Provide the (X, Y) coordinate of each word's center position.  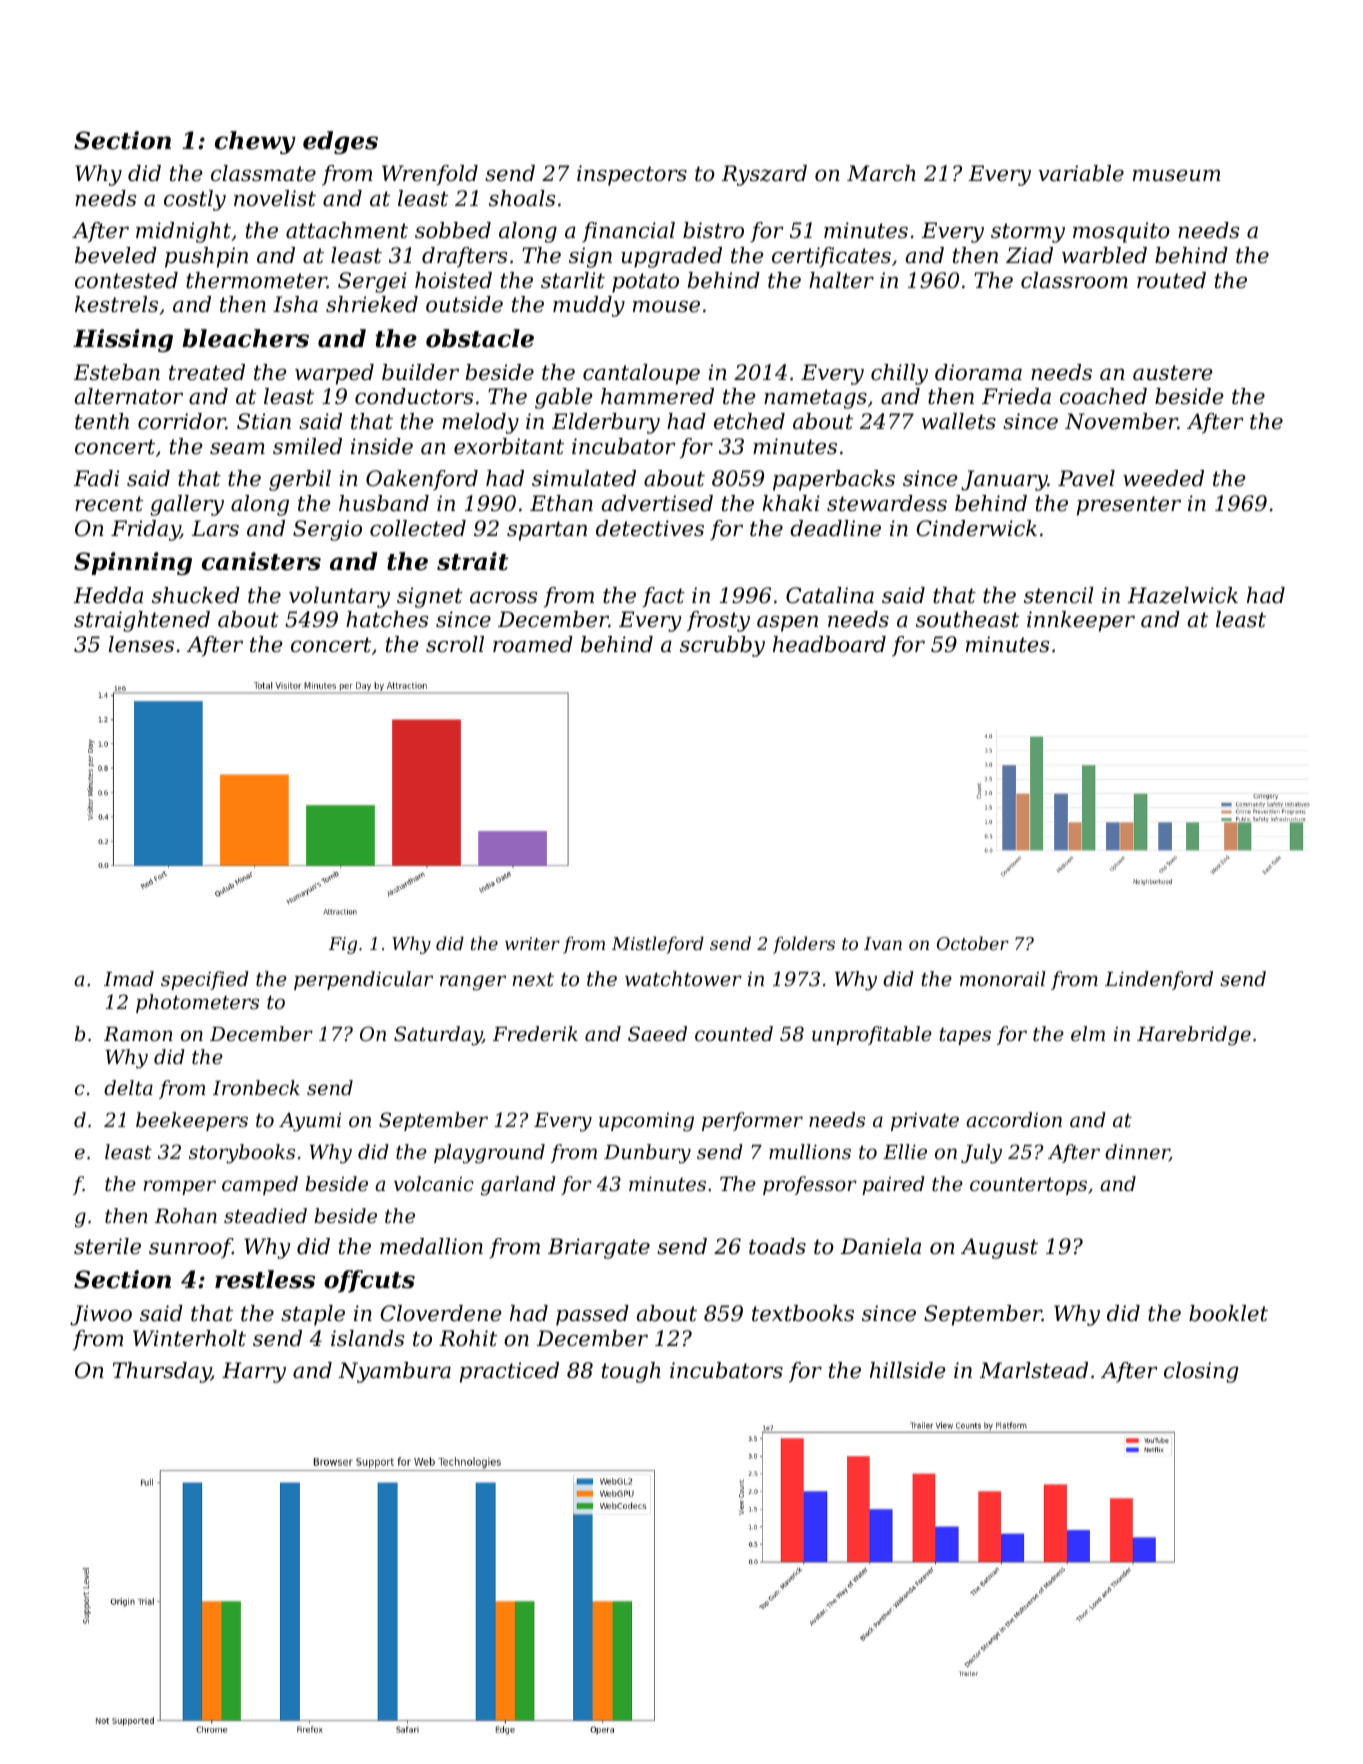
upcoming (646, 1122)
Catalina (830, 595)
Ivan (883, 943)
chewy (255, 142)
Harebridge (1194, 1036)
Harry (254, 1372)
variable (1081, 173)
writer (532, 943)
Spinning (133, 563)
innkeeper (1081, 621)
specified (205, 980)
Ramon (138, 1034)
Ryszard (764, 175)
